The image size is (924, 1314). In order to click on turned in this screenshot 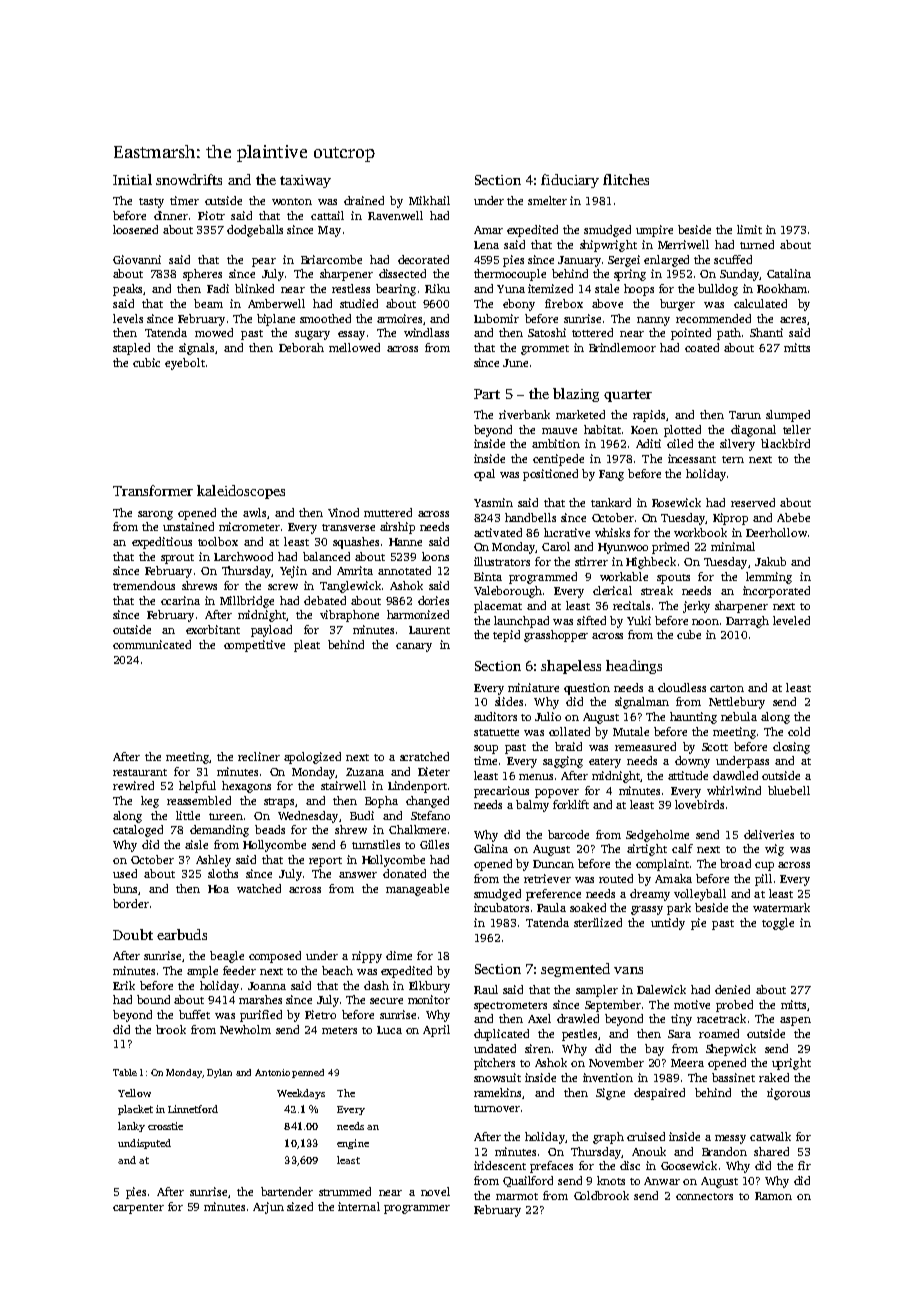, I will do `click(757, 244)`.
